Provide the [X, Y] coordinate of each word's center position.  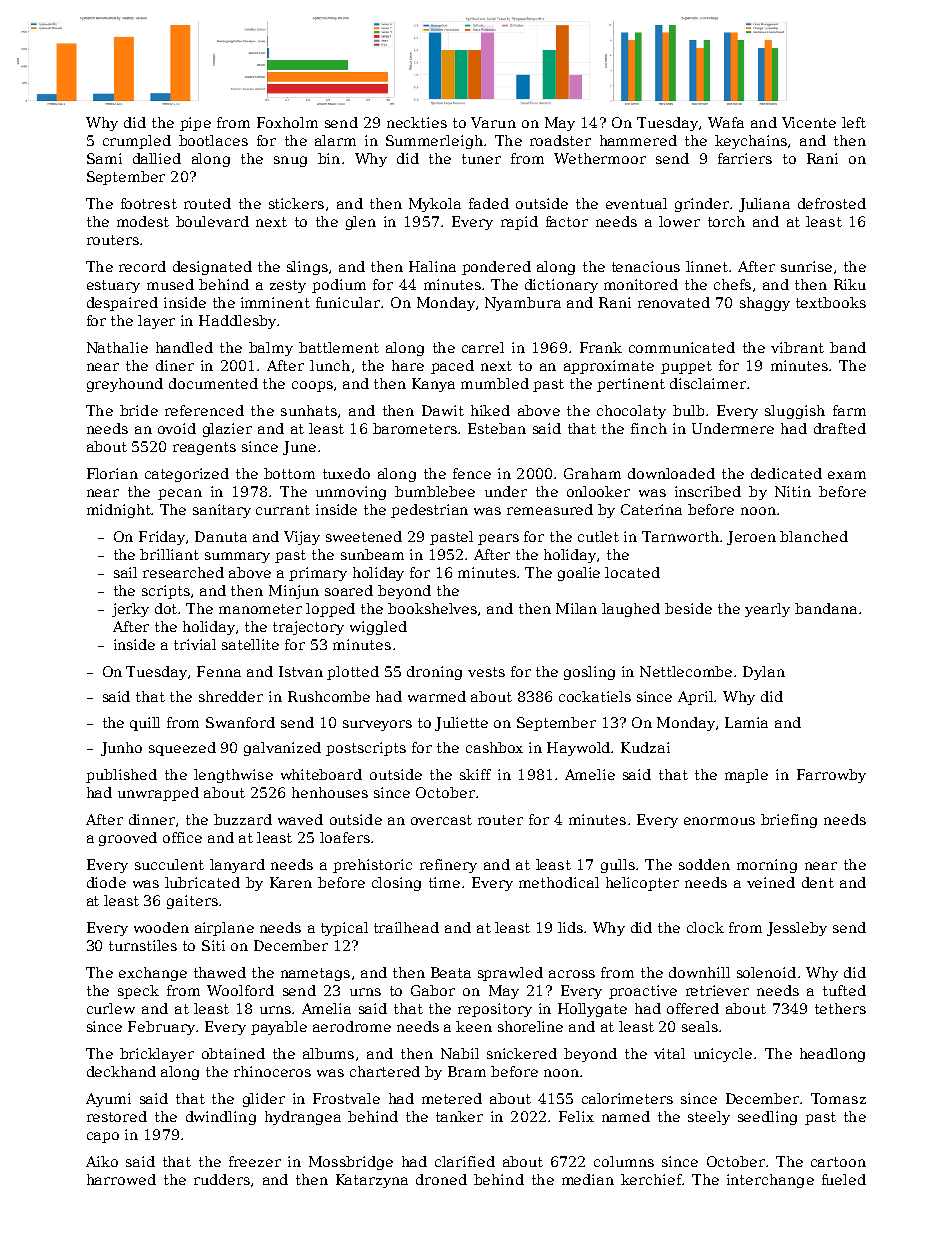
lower [679, 221]
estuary [113, 286]
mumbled [495, 383]
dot [167, 608]
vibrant [797, 347]
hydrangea [303, 1118]
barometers [415, 428]
